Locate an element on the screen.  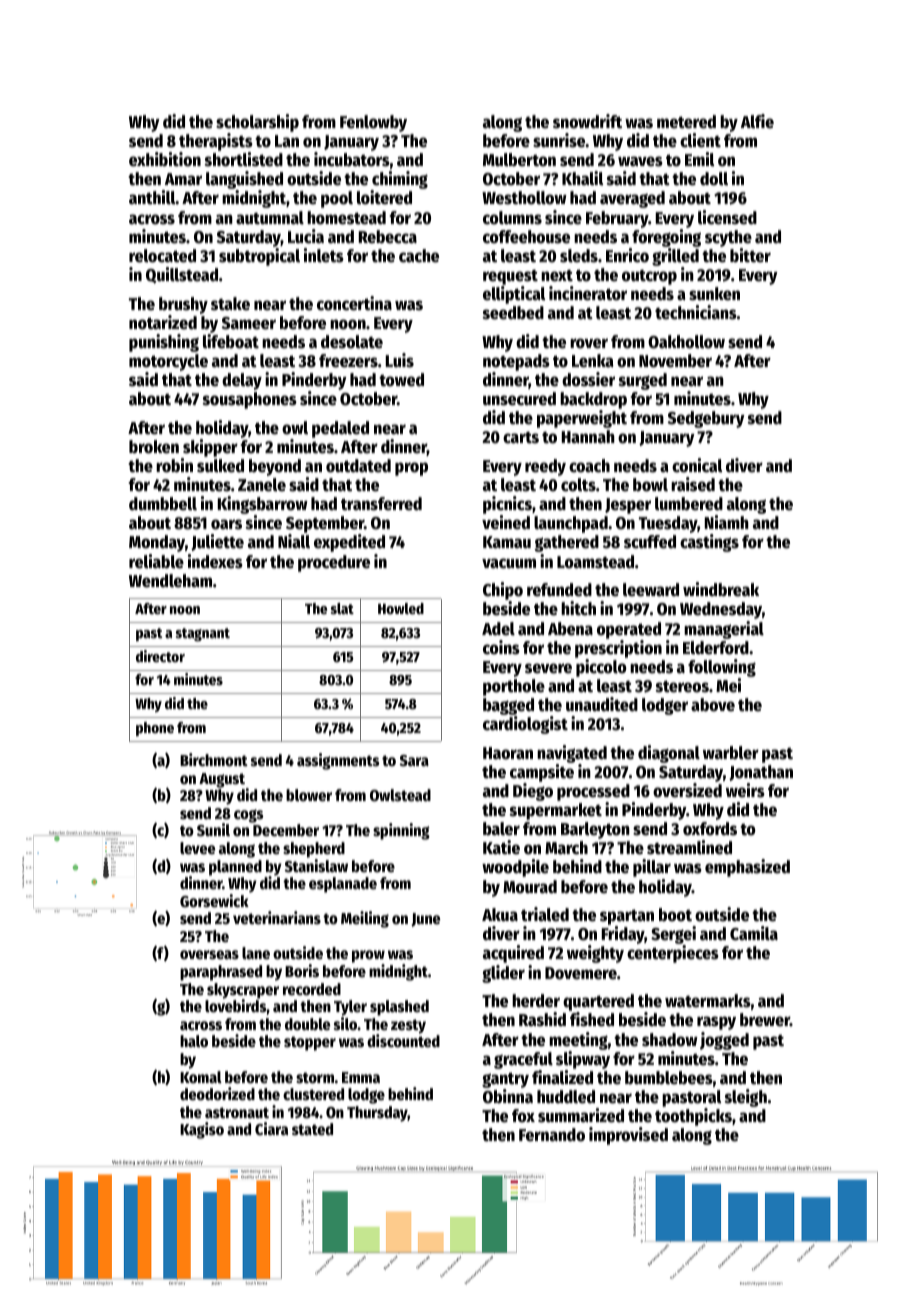
chiming is located at coordinates (400, 180).
